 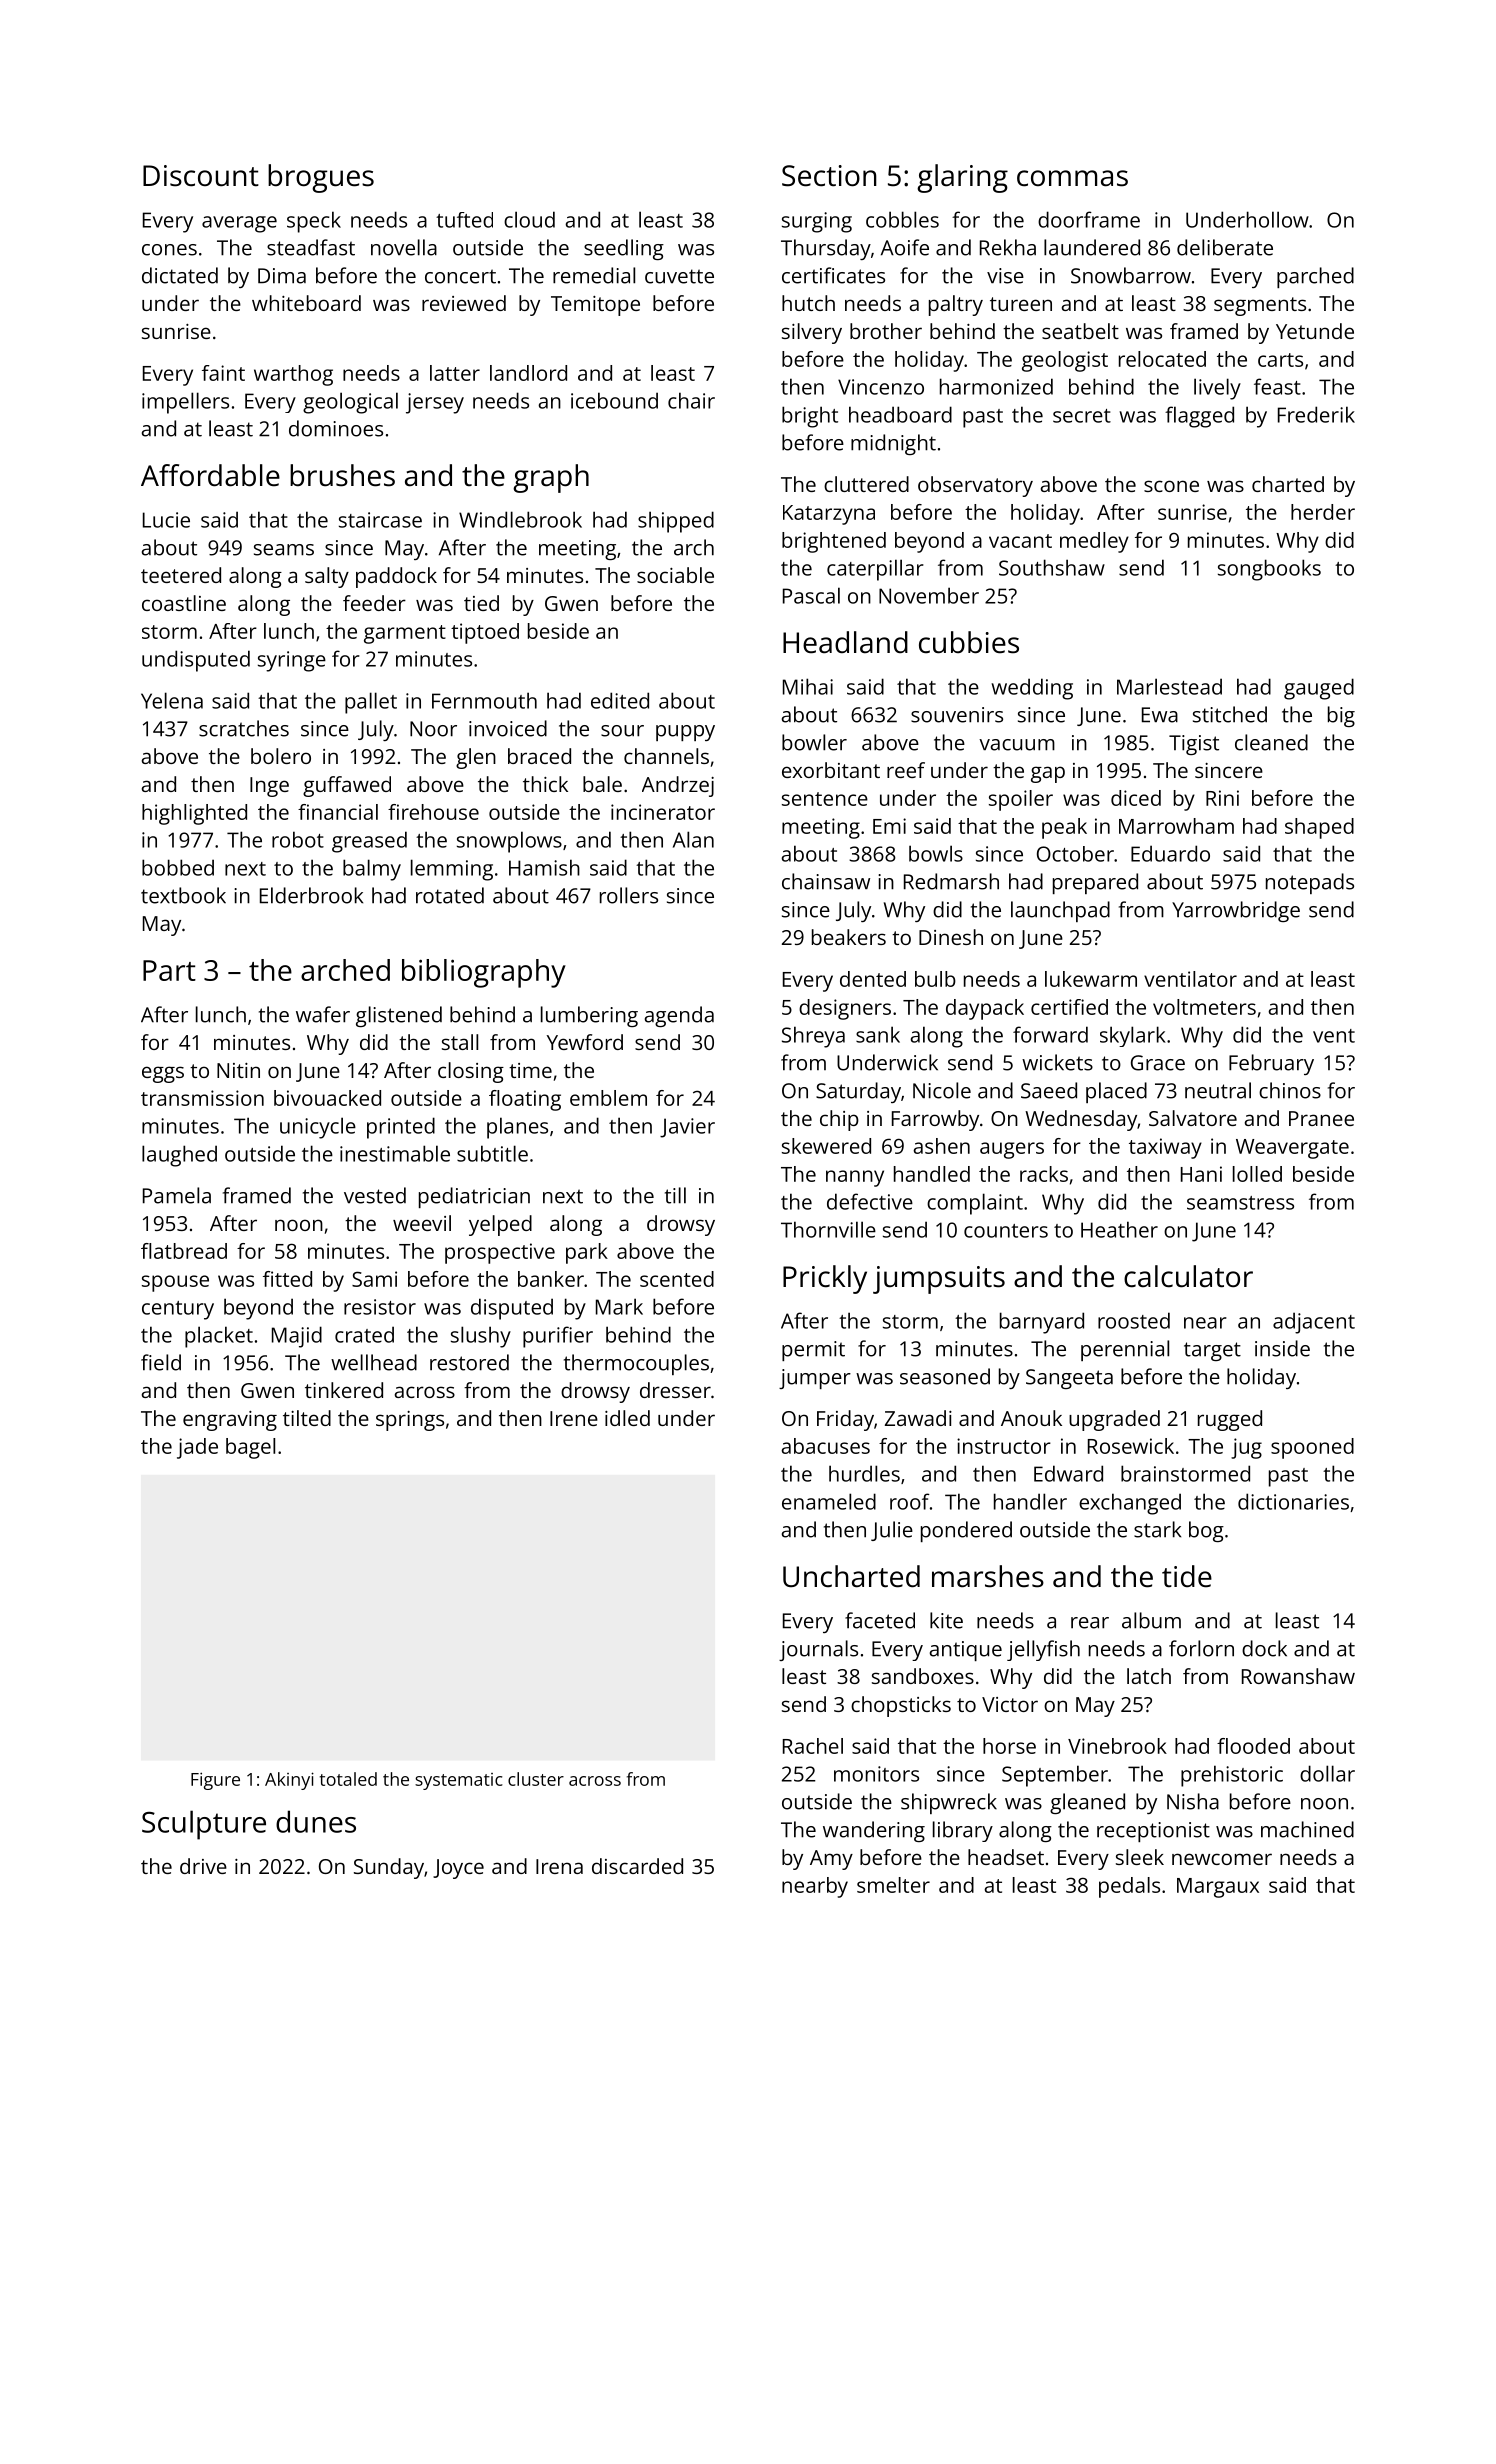 I want to click on Irene, so click(x=574, y=1418).
